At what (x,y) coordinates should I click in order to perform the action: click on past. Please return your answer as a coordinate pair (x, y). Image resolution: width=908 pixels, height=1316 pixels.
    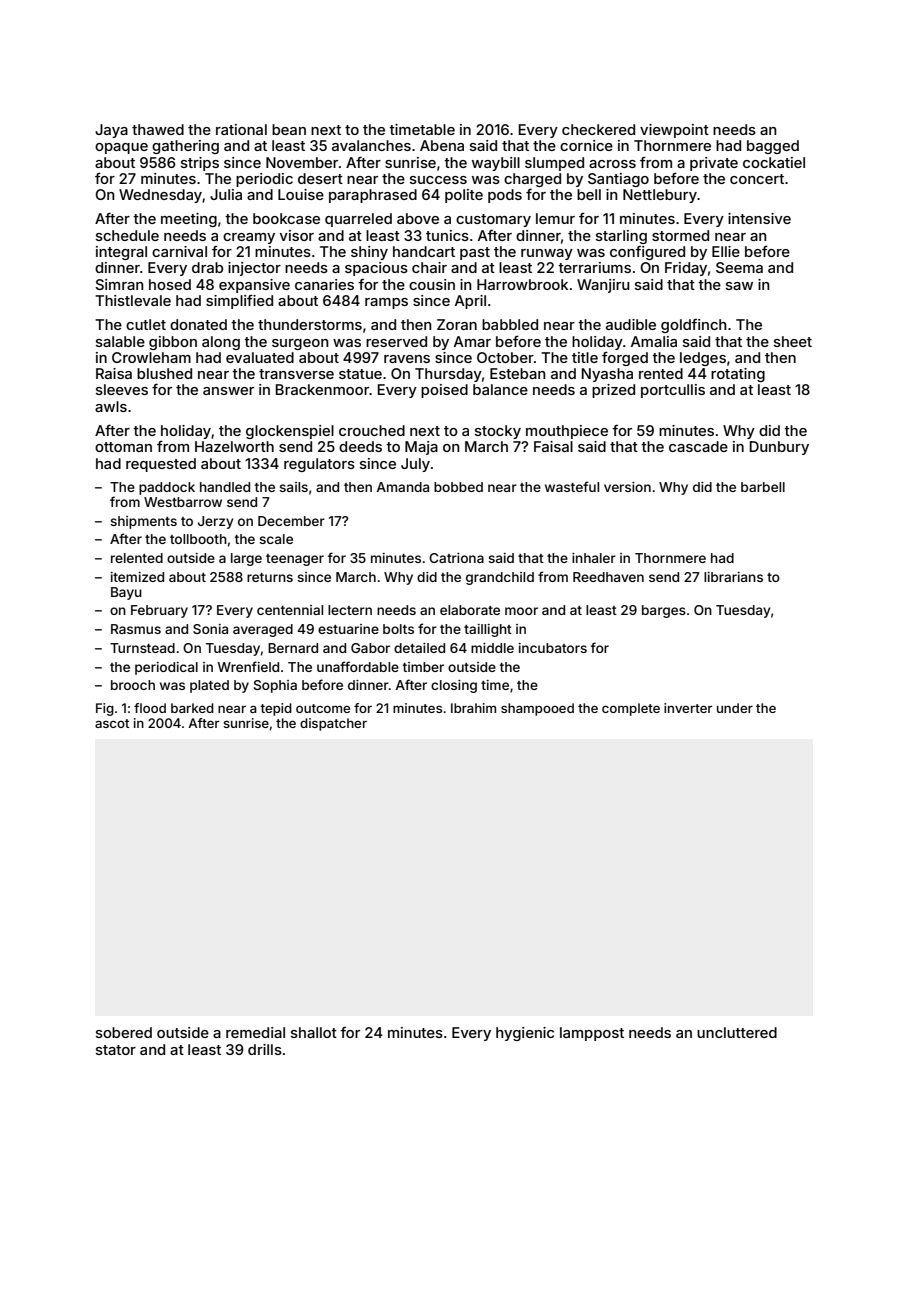
    Looking at the image, I should click on (475, 253).
